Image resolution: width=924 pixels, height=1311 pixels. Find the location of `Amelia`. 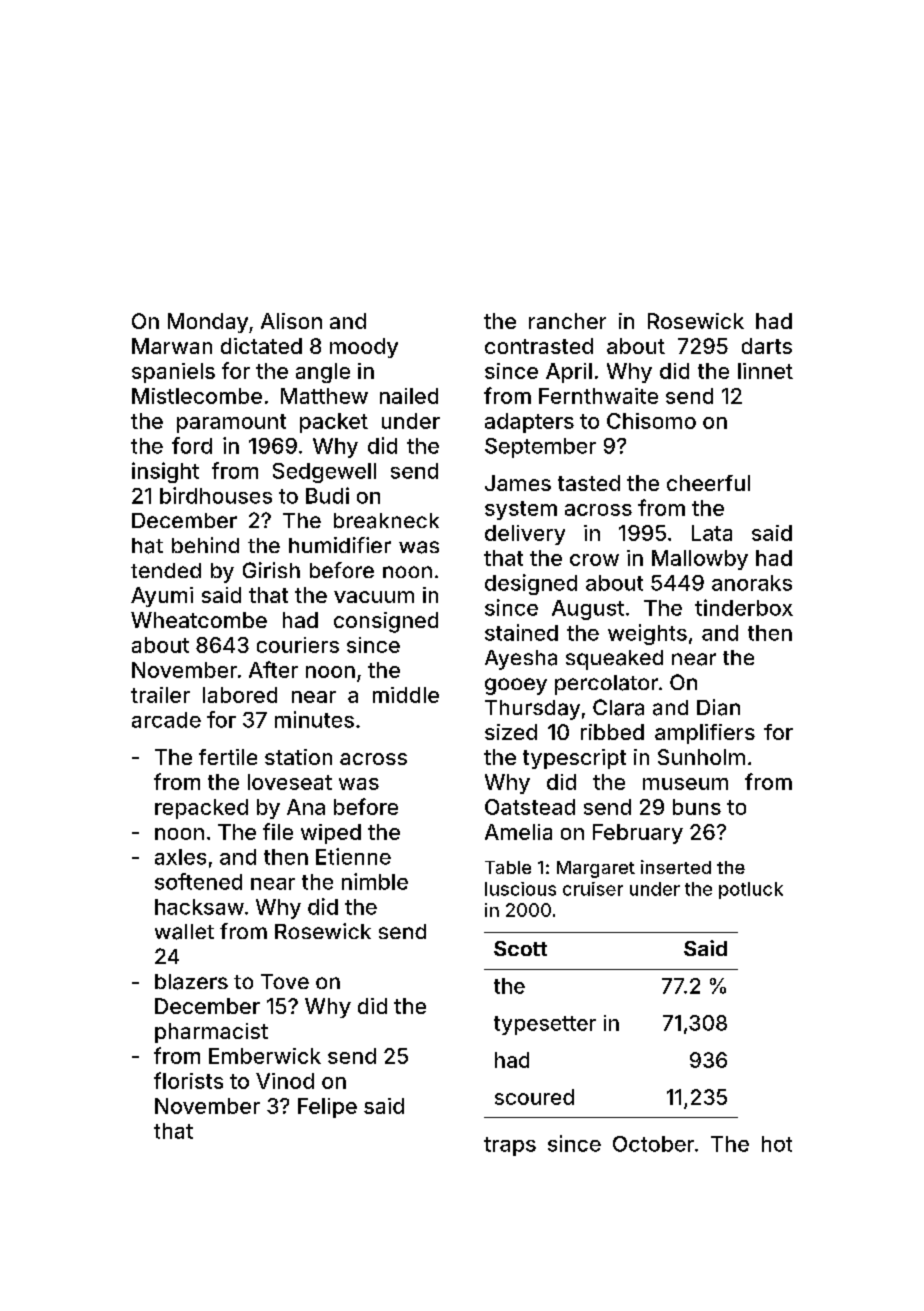

Amelia is located at coordinates (518, 832).
